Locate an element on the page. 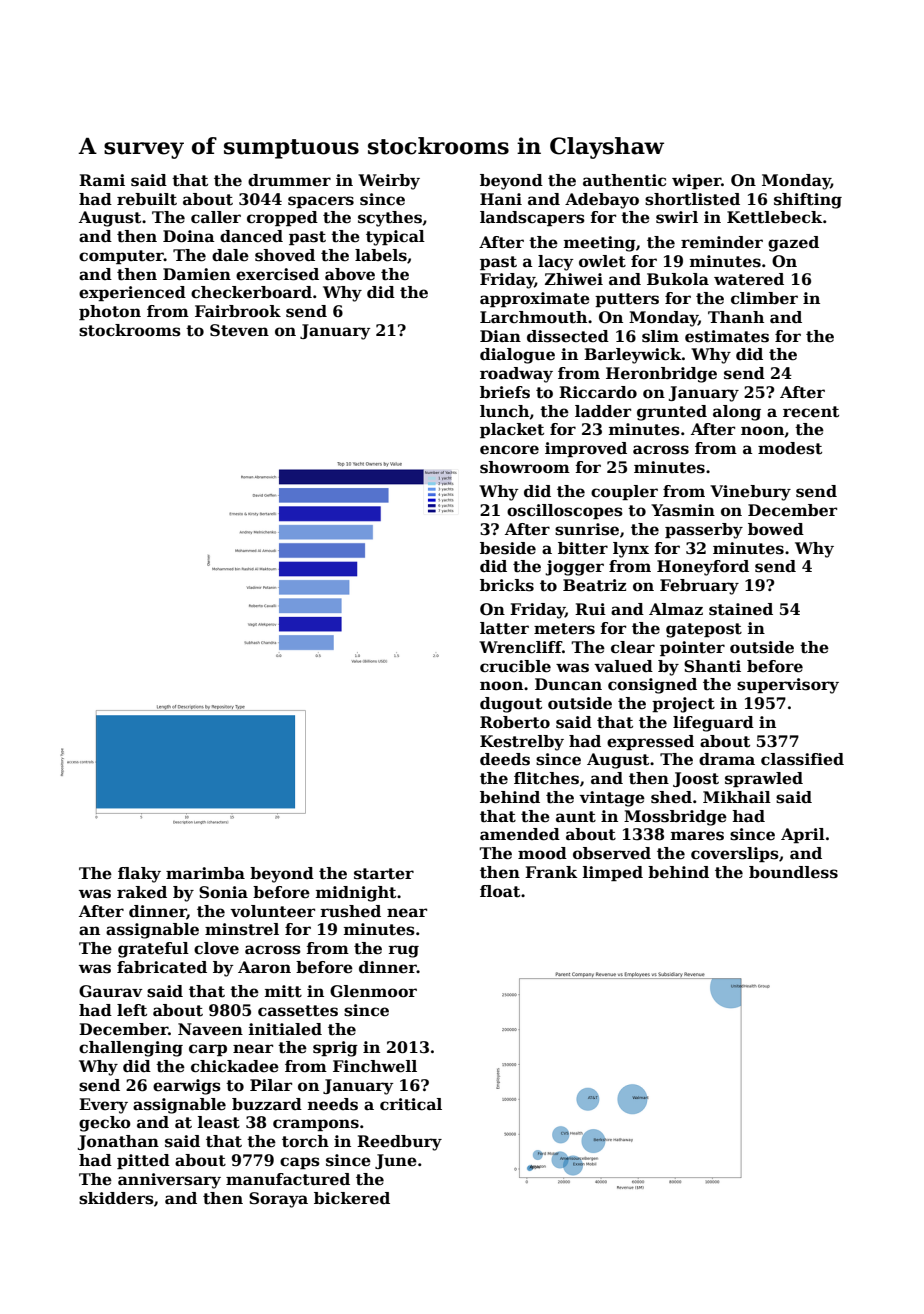  estimates is located at coordinates (727, 336).
